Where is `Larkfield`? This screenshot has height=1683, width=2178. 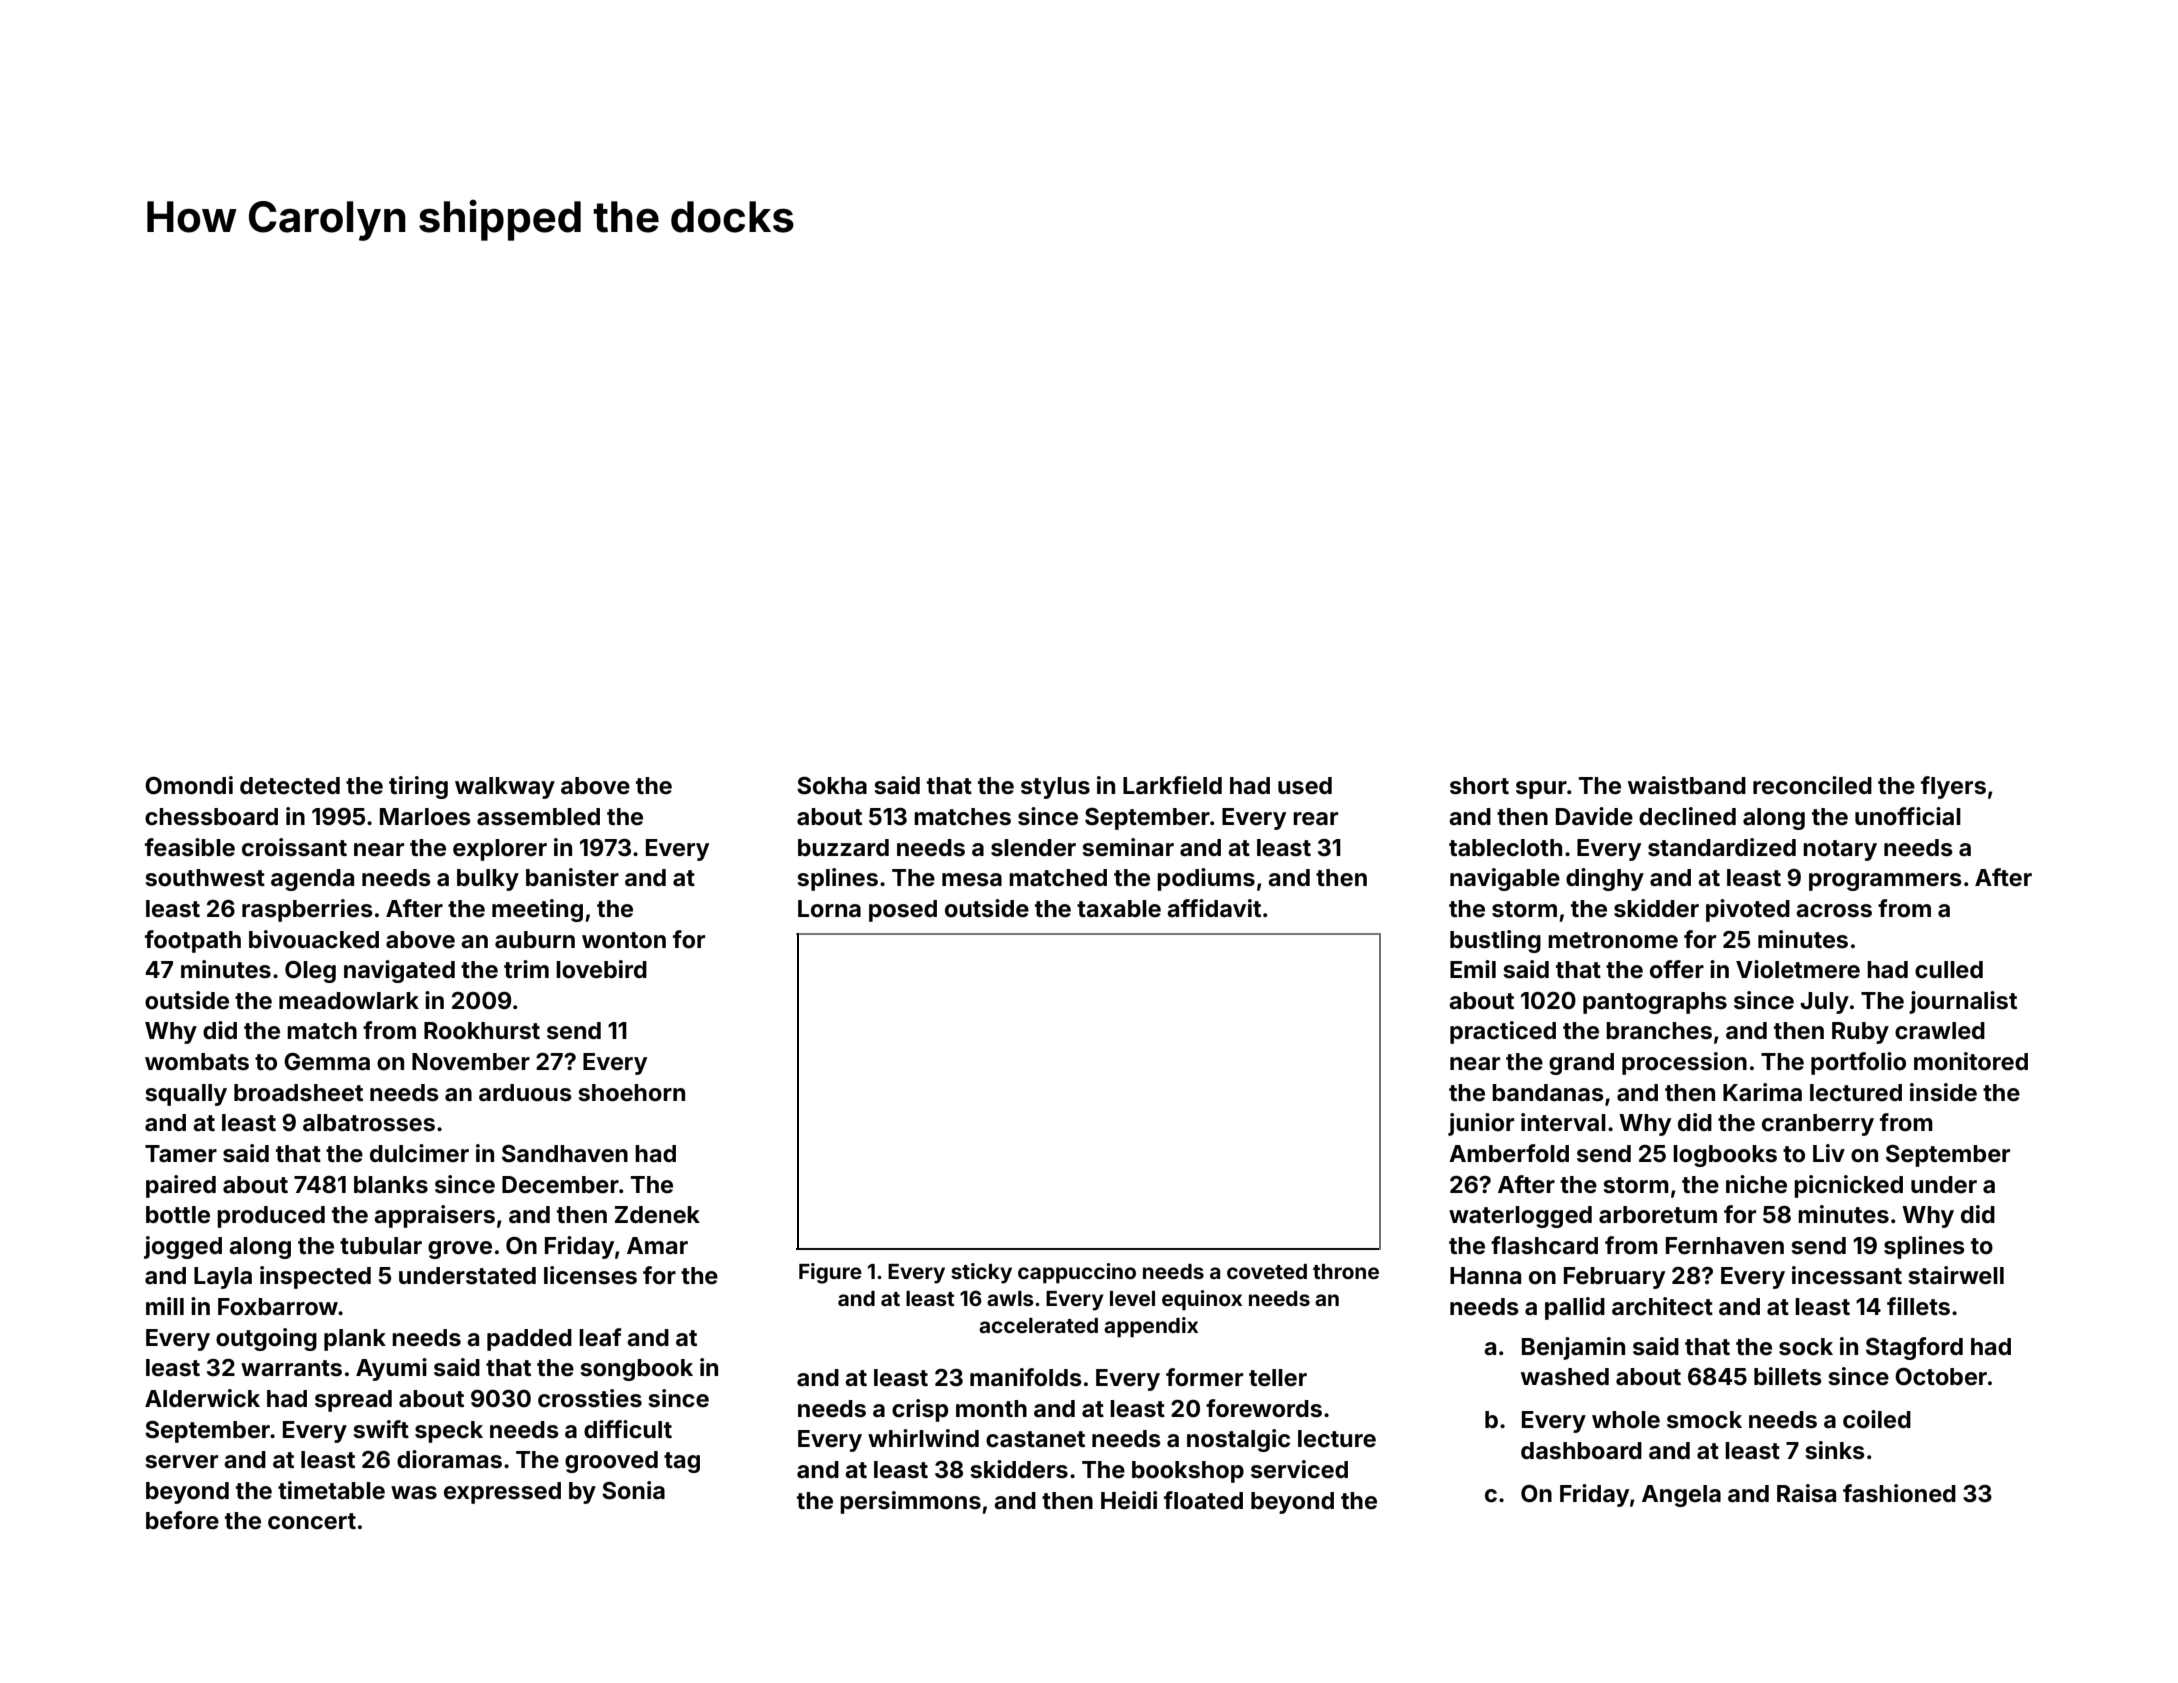 Larkfield is located at coordinates (1172, 785).
